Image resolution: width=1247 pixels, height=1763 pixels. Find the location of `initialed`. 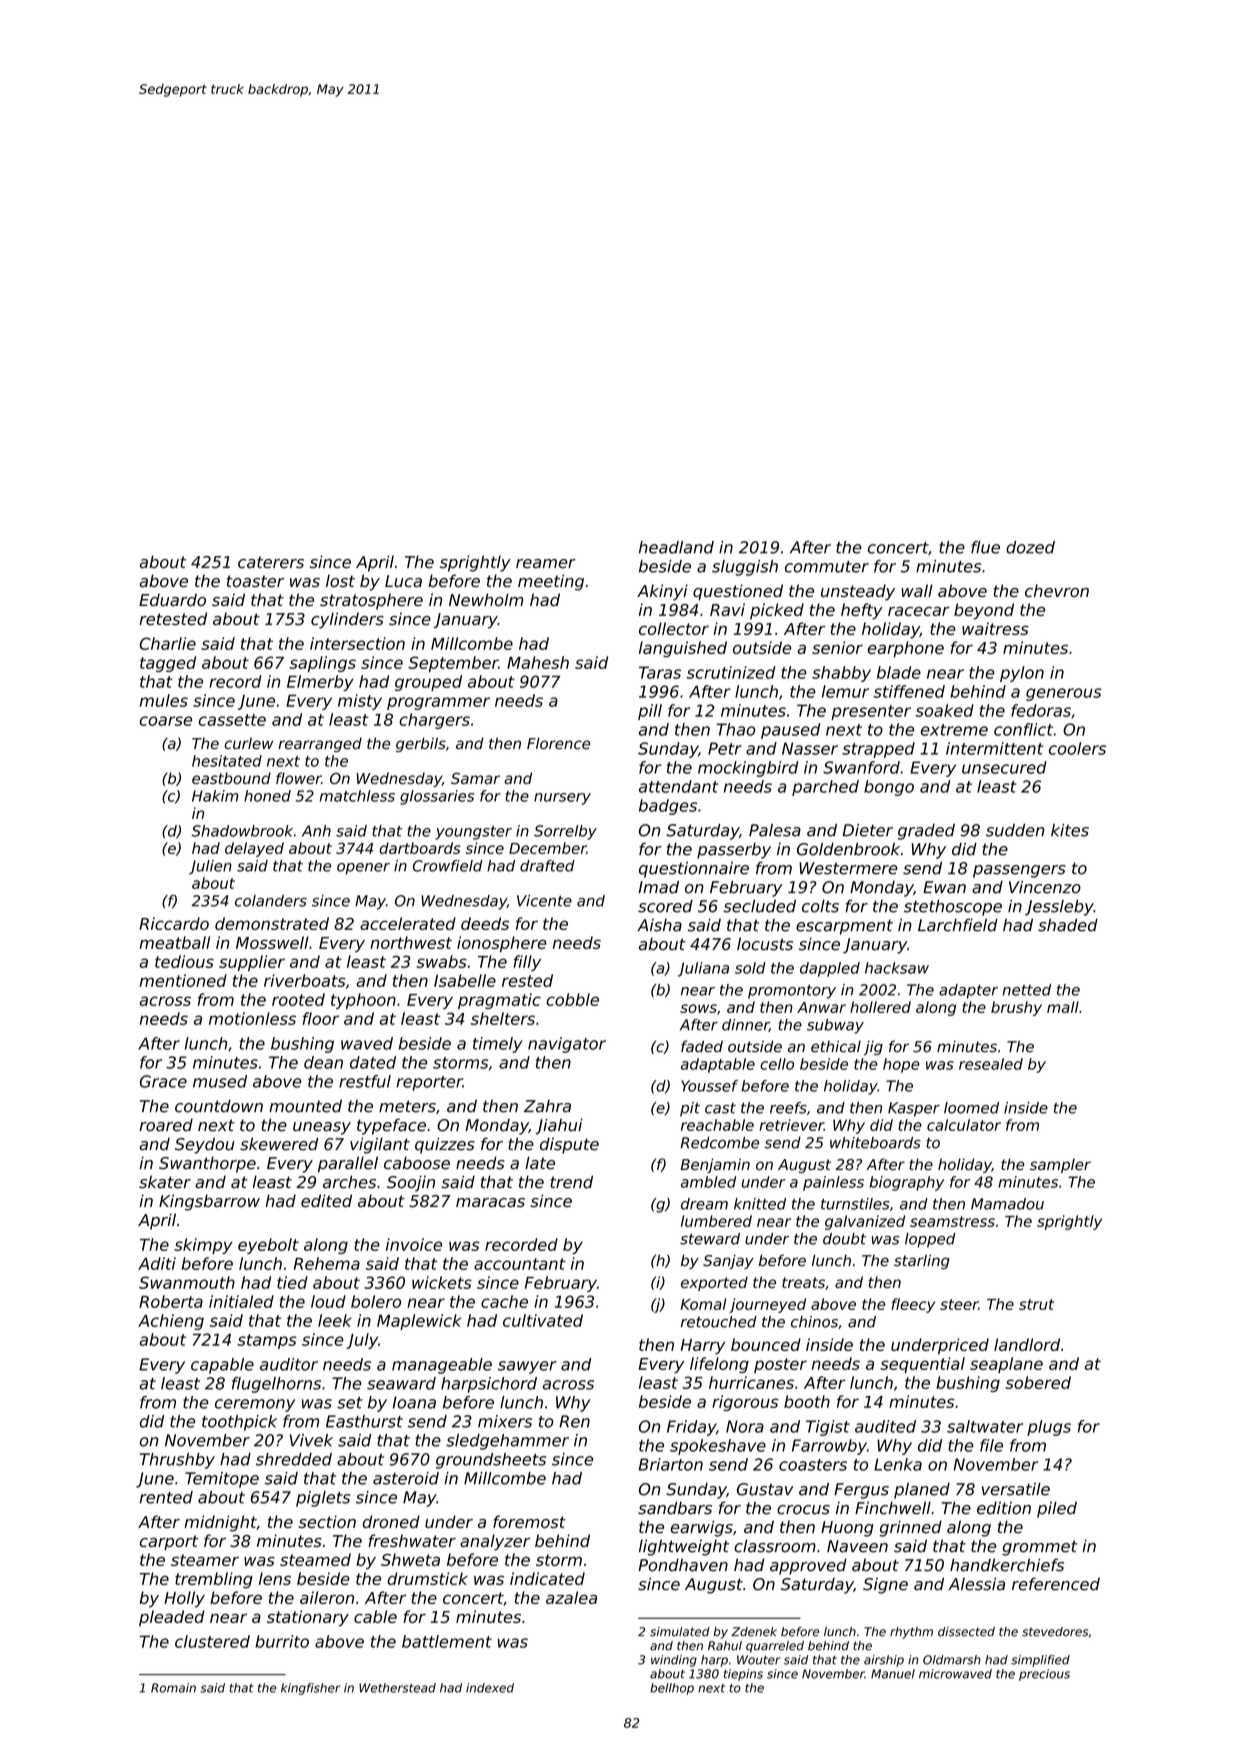

initialed is located at coordinates (241, 1301).
